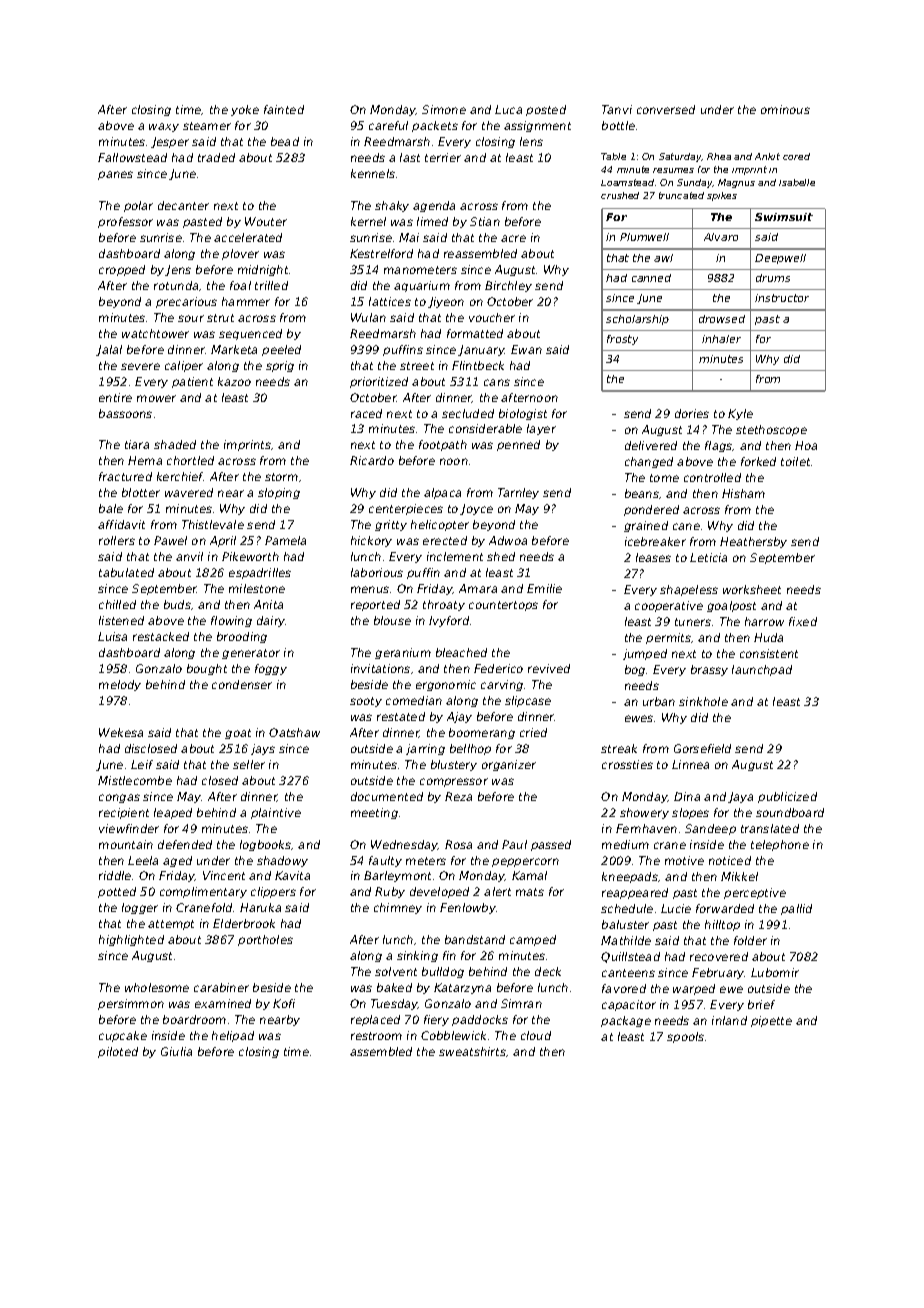 This image has width=924, height=1308. Describe the element at coordinates (240, 285) in the image. I see `foal` at that location.
